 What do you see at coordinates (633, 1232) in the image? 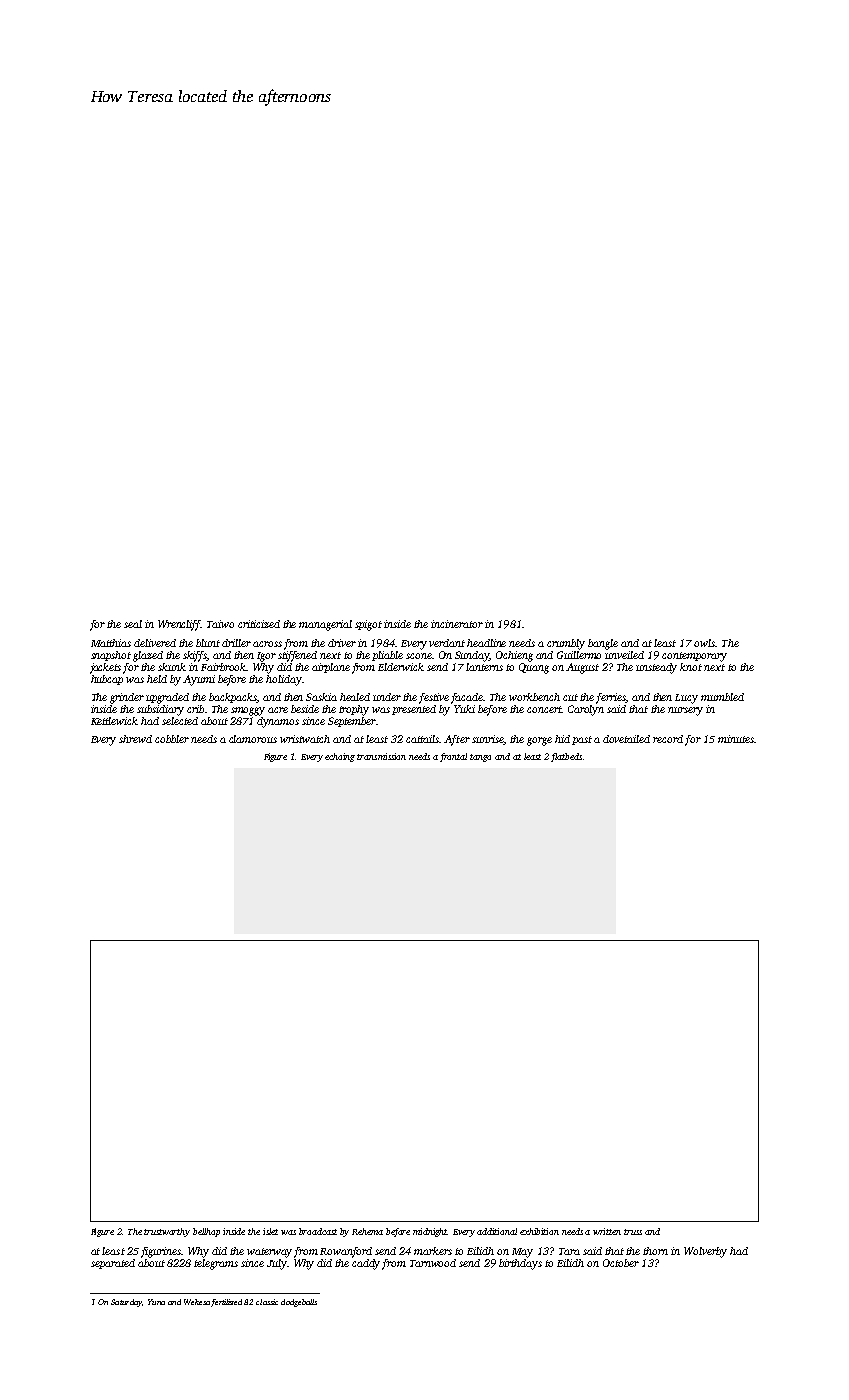
I see `truss` at bounding box center [633, 1232].
